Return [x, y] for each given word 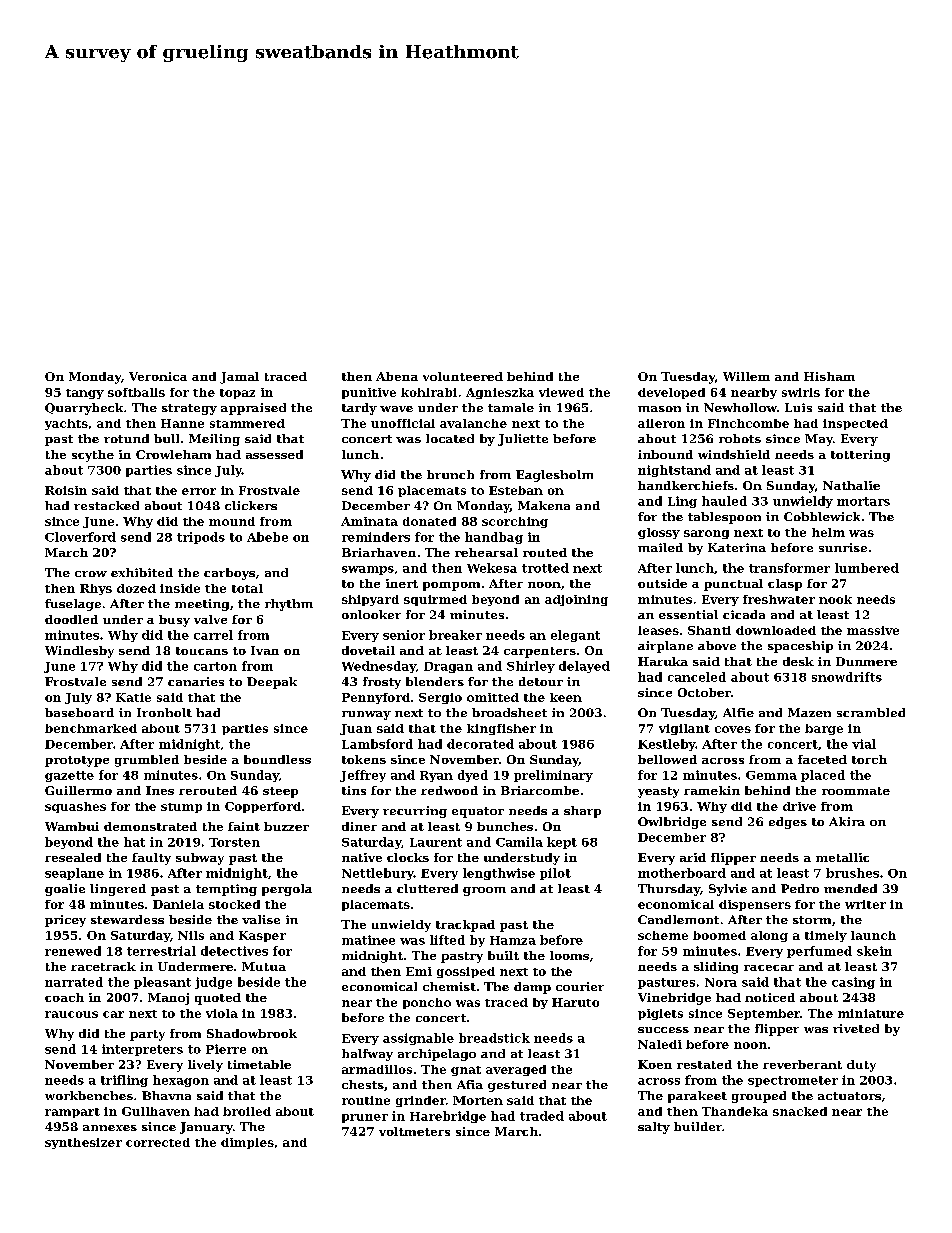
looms [569, 955]
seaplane [74, 874]
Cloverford [80, 537]
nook [835, 599]
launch [873, 935]
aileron [661, 423]
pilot [555, 874]
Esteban [516, 490]
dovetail [368, 650]
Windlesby [79, 652]
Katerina [737, 547]
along [769, 936]
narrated [74, 982]
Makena [544, 505]
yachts [66, 424]
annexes [110, 1128]
